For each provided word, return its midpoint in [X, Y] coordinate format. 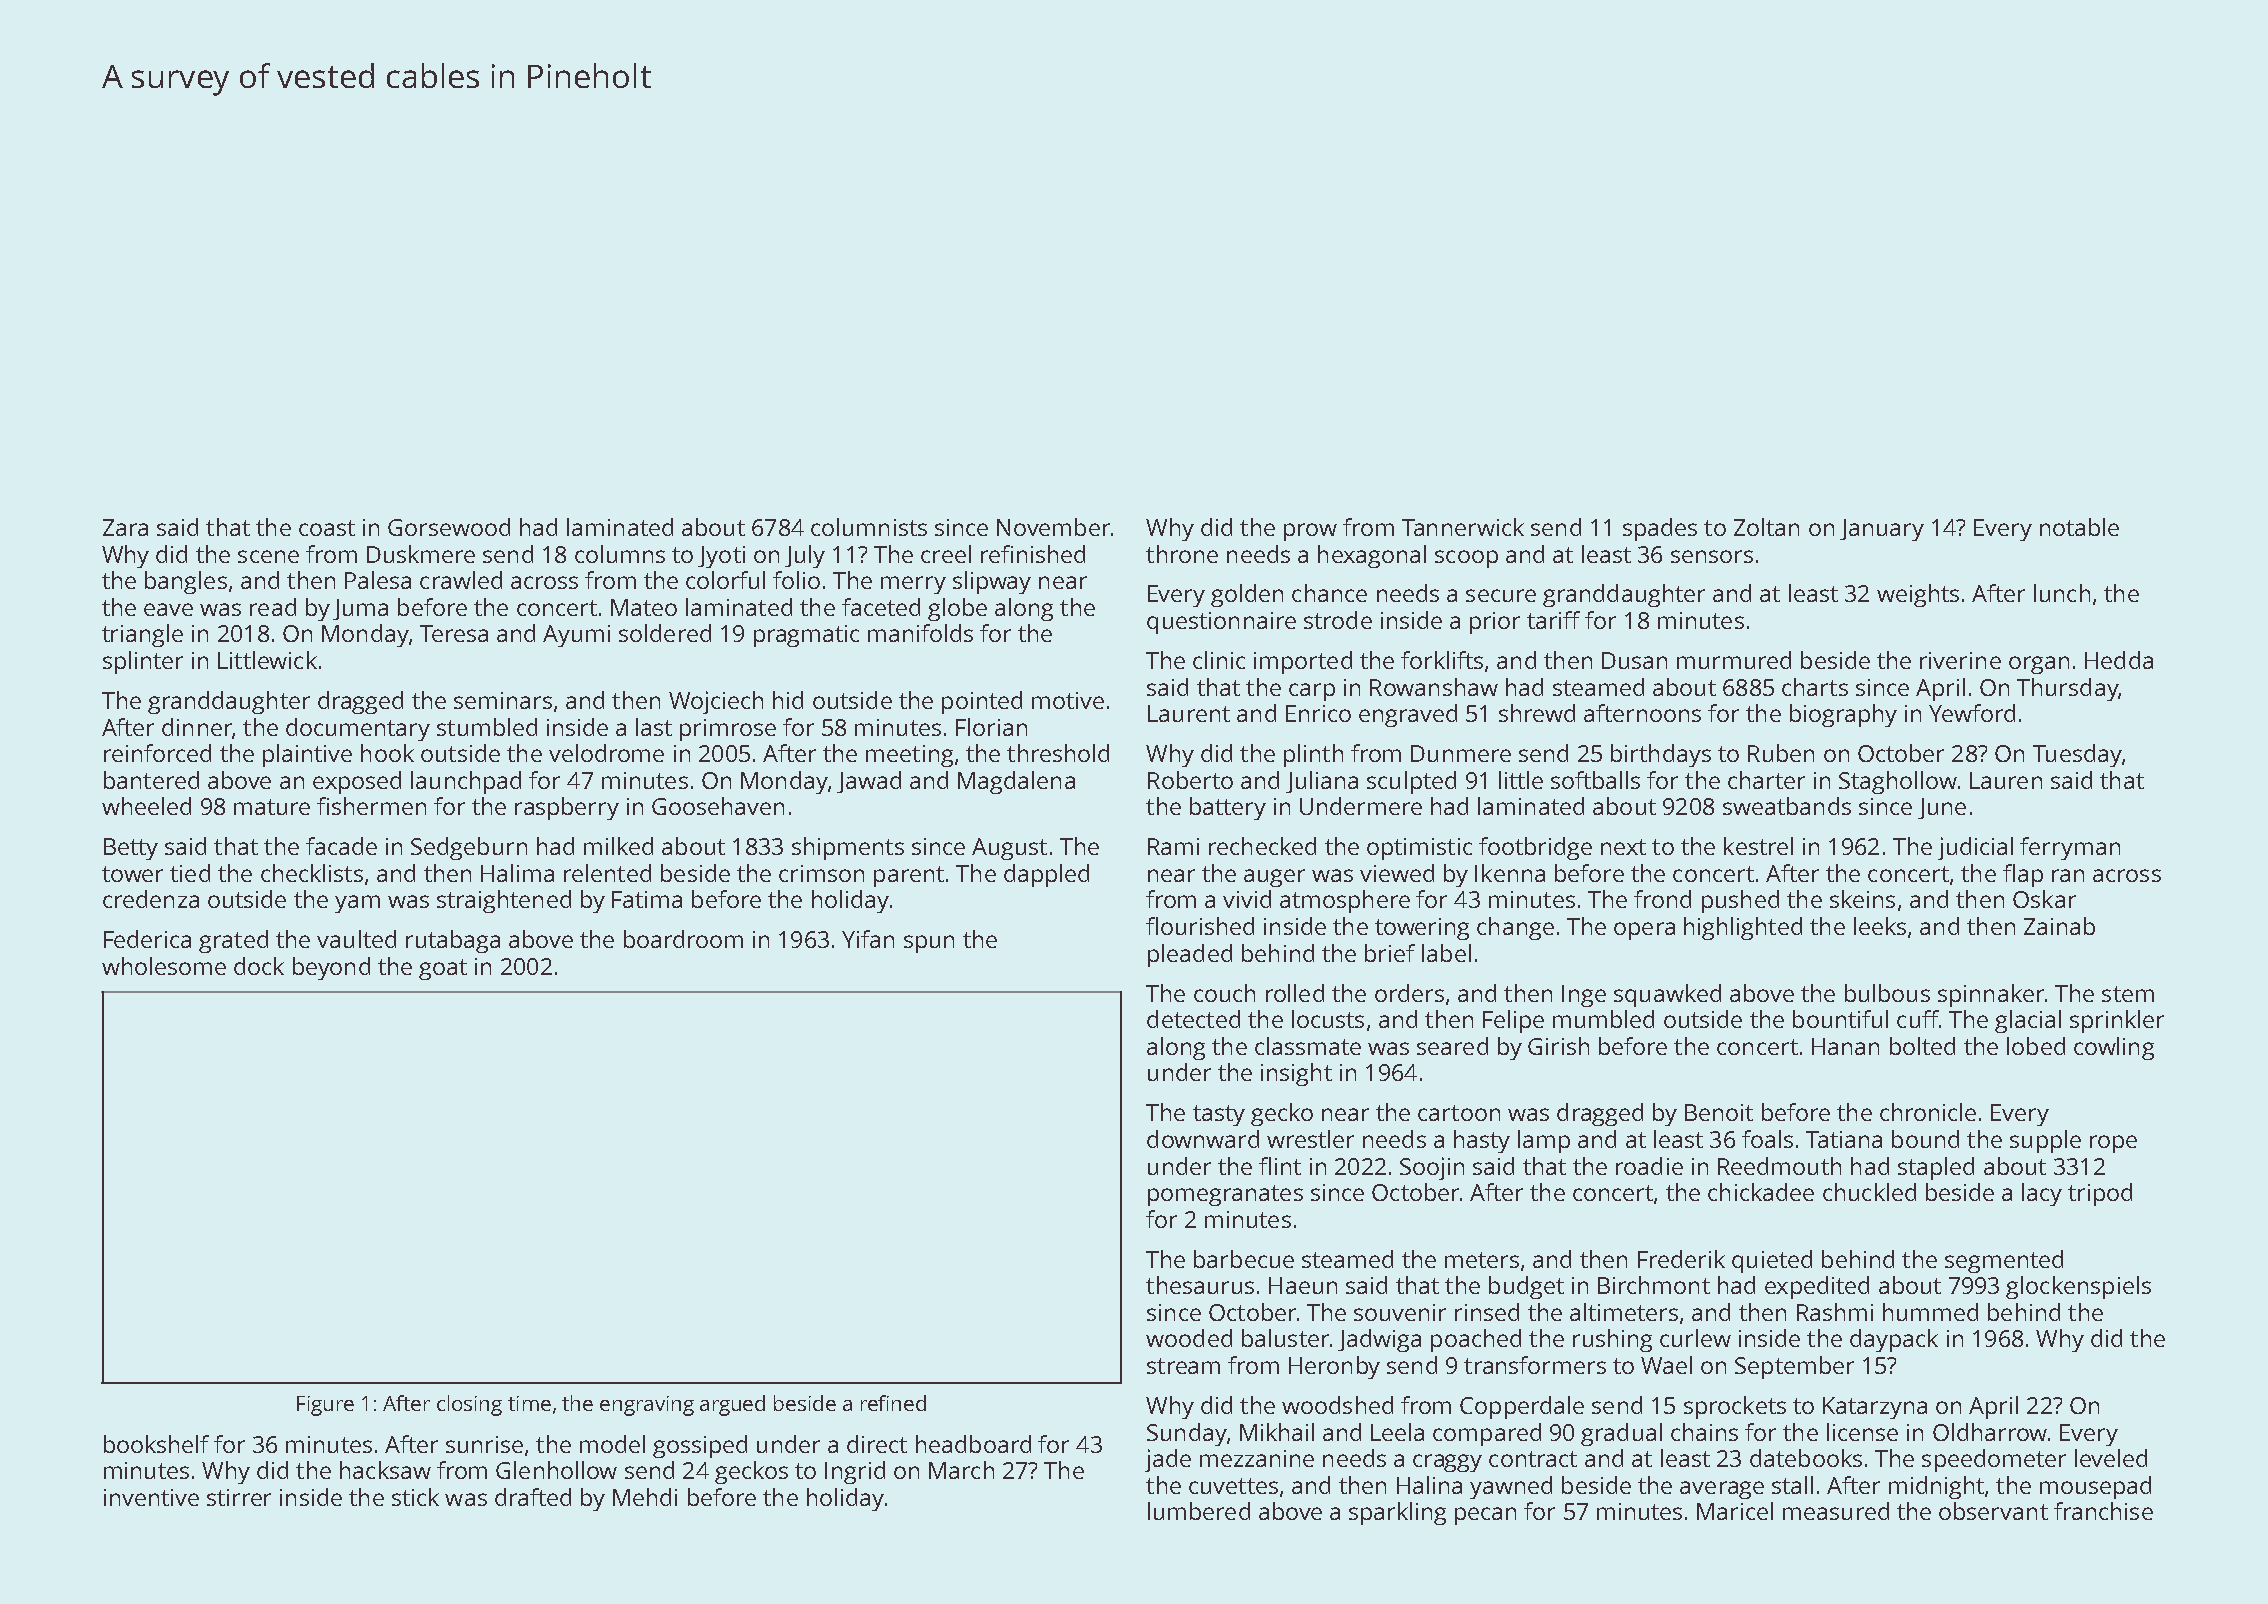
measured [1836, 1511]
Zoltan [1766, 527]
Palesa [378, 580]
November [1053, 527]
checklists [312, 873]
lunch [2062, 593]
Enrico [1318, 713]
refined [893, 1403]
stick [415, 1497]
